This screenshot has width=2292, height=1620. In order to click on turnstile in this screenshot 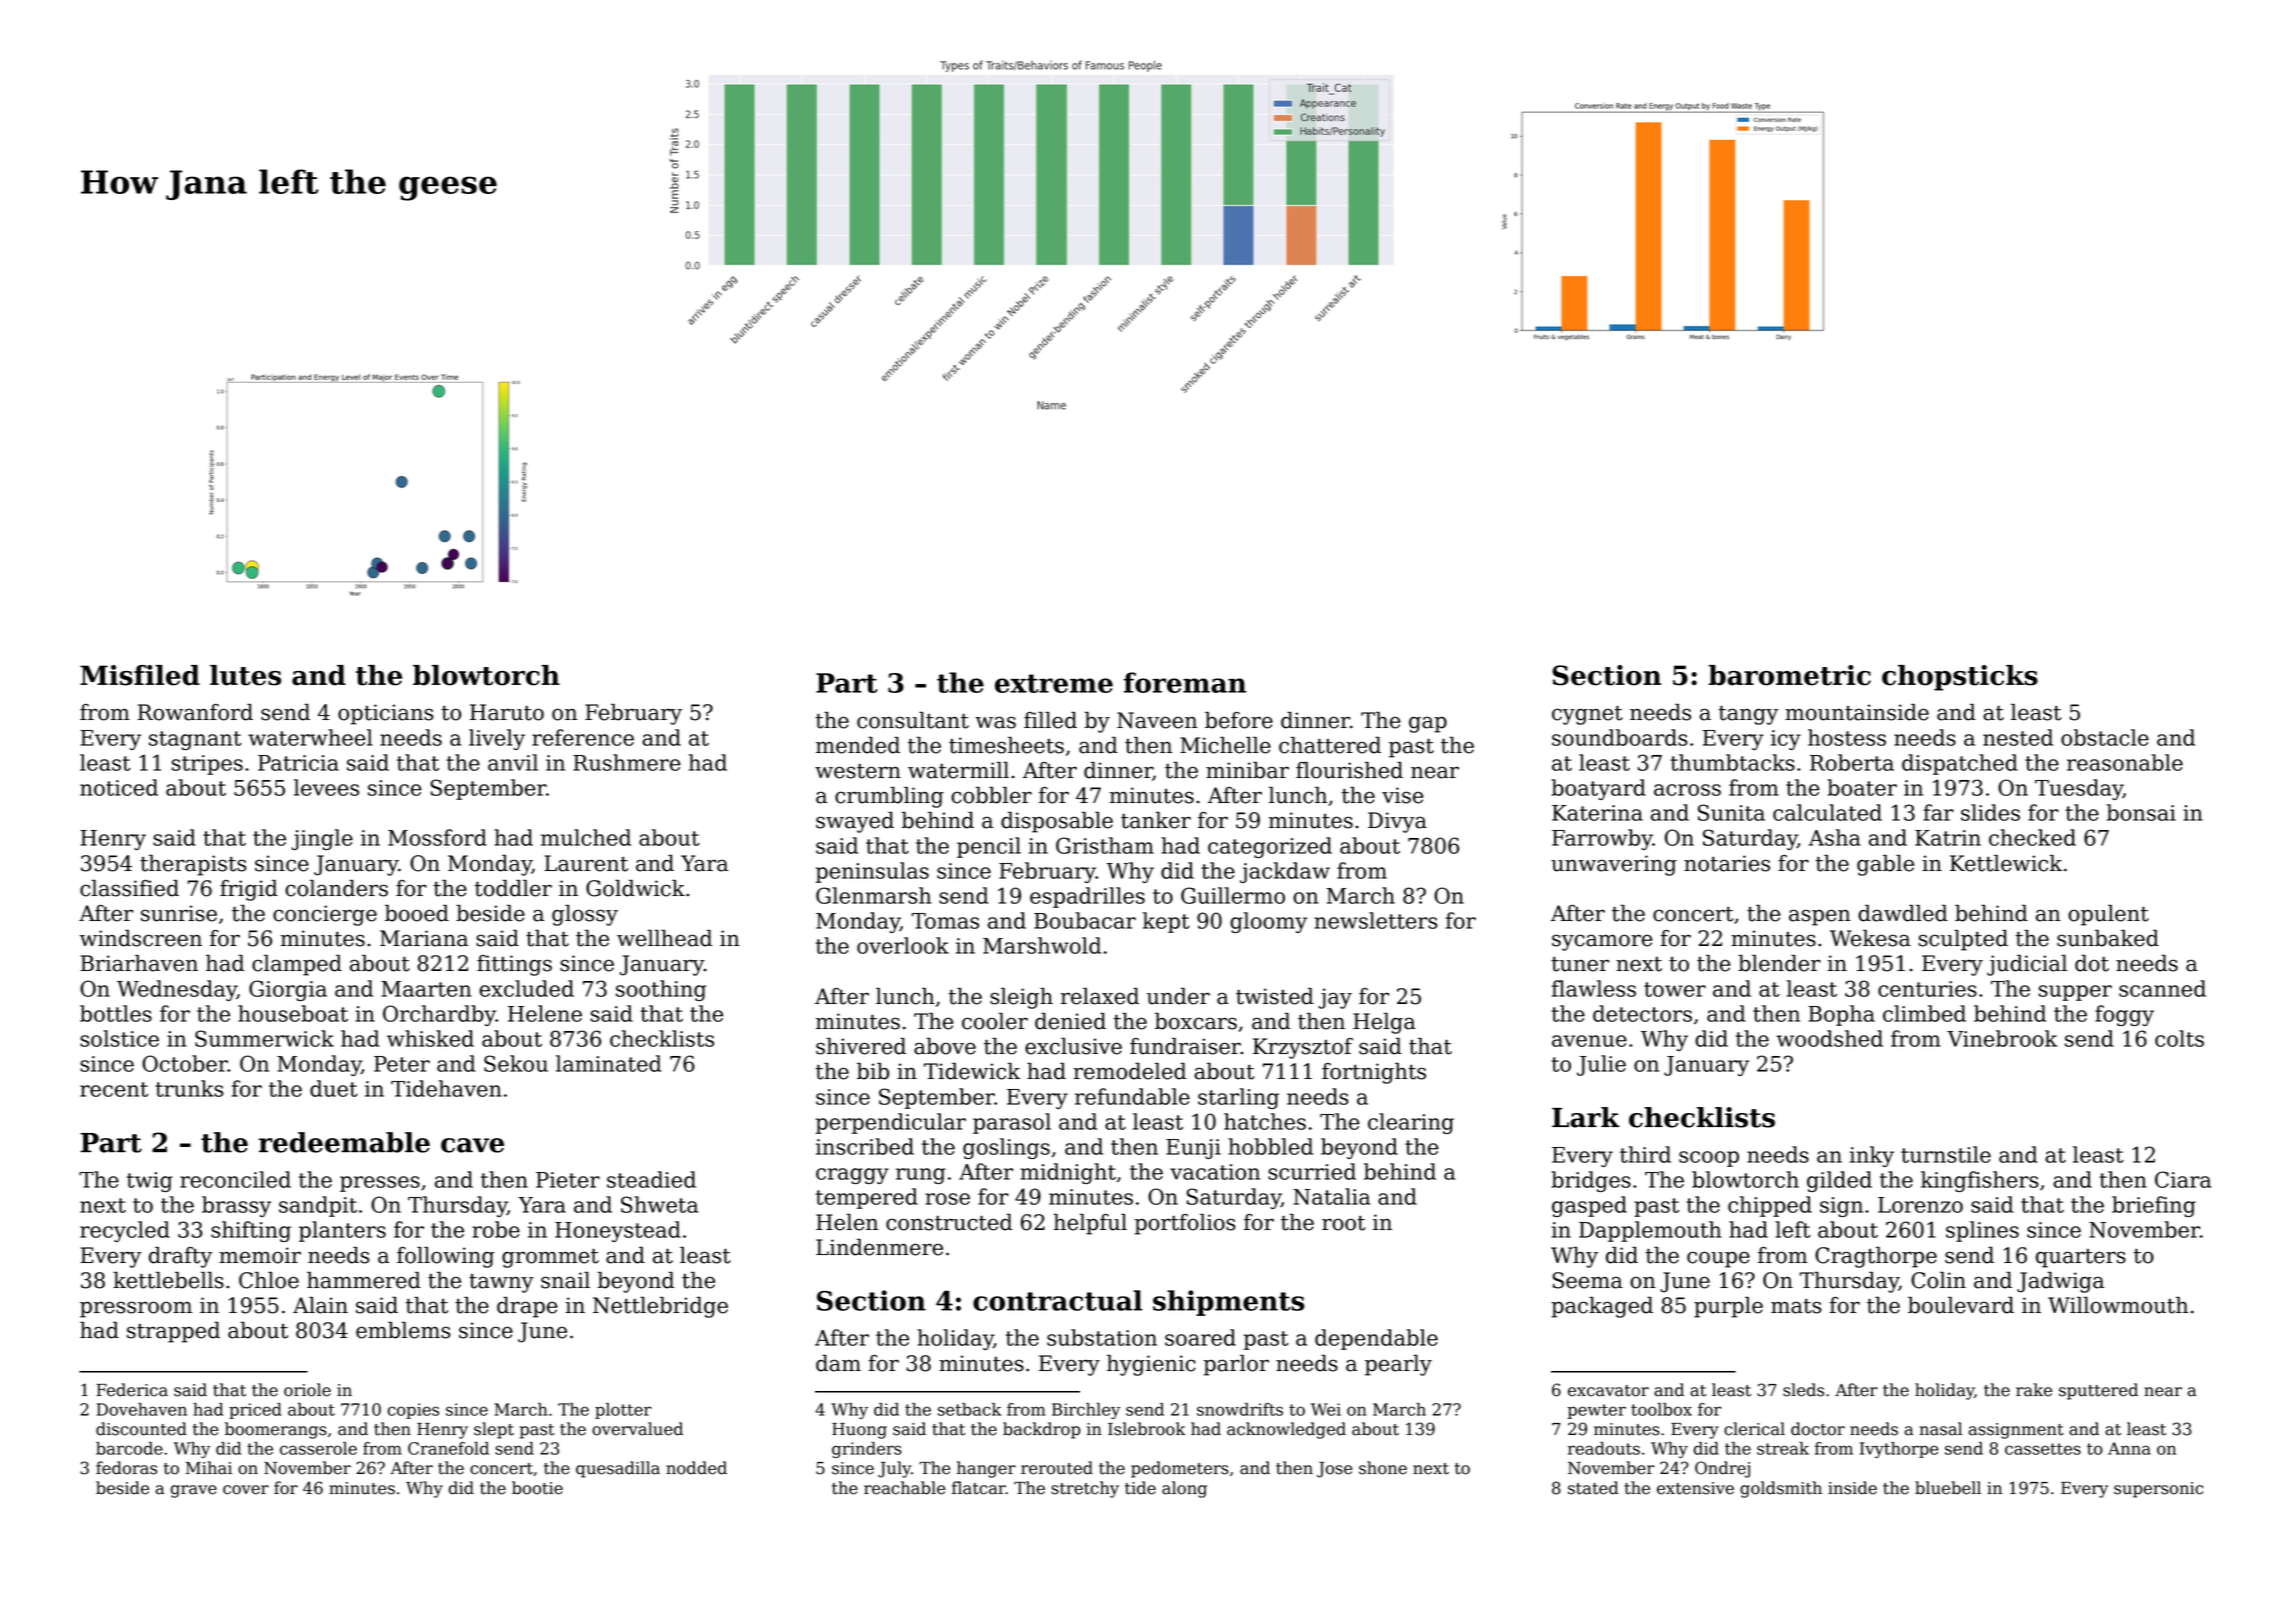, I will do `click(1946, 1154)`.
